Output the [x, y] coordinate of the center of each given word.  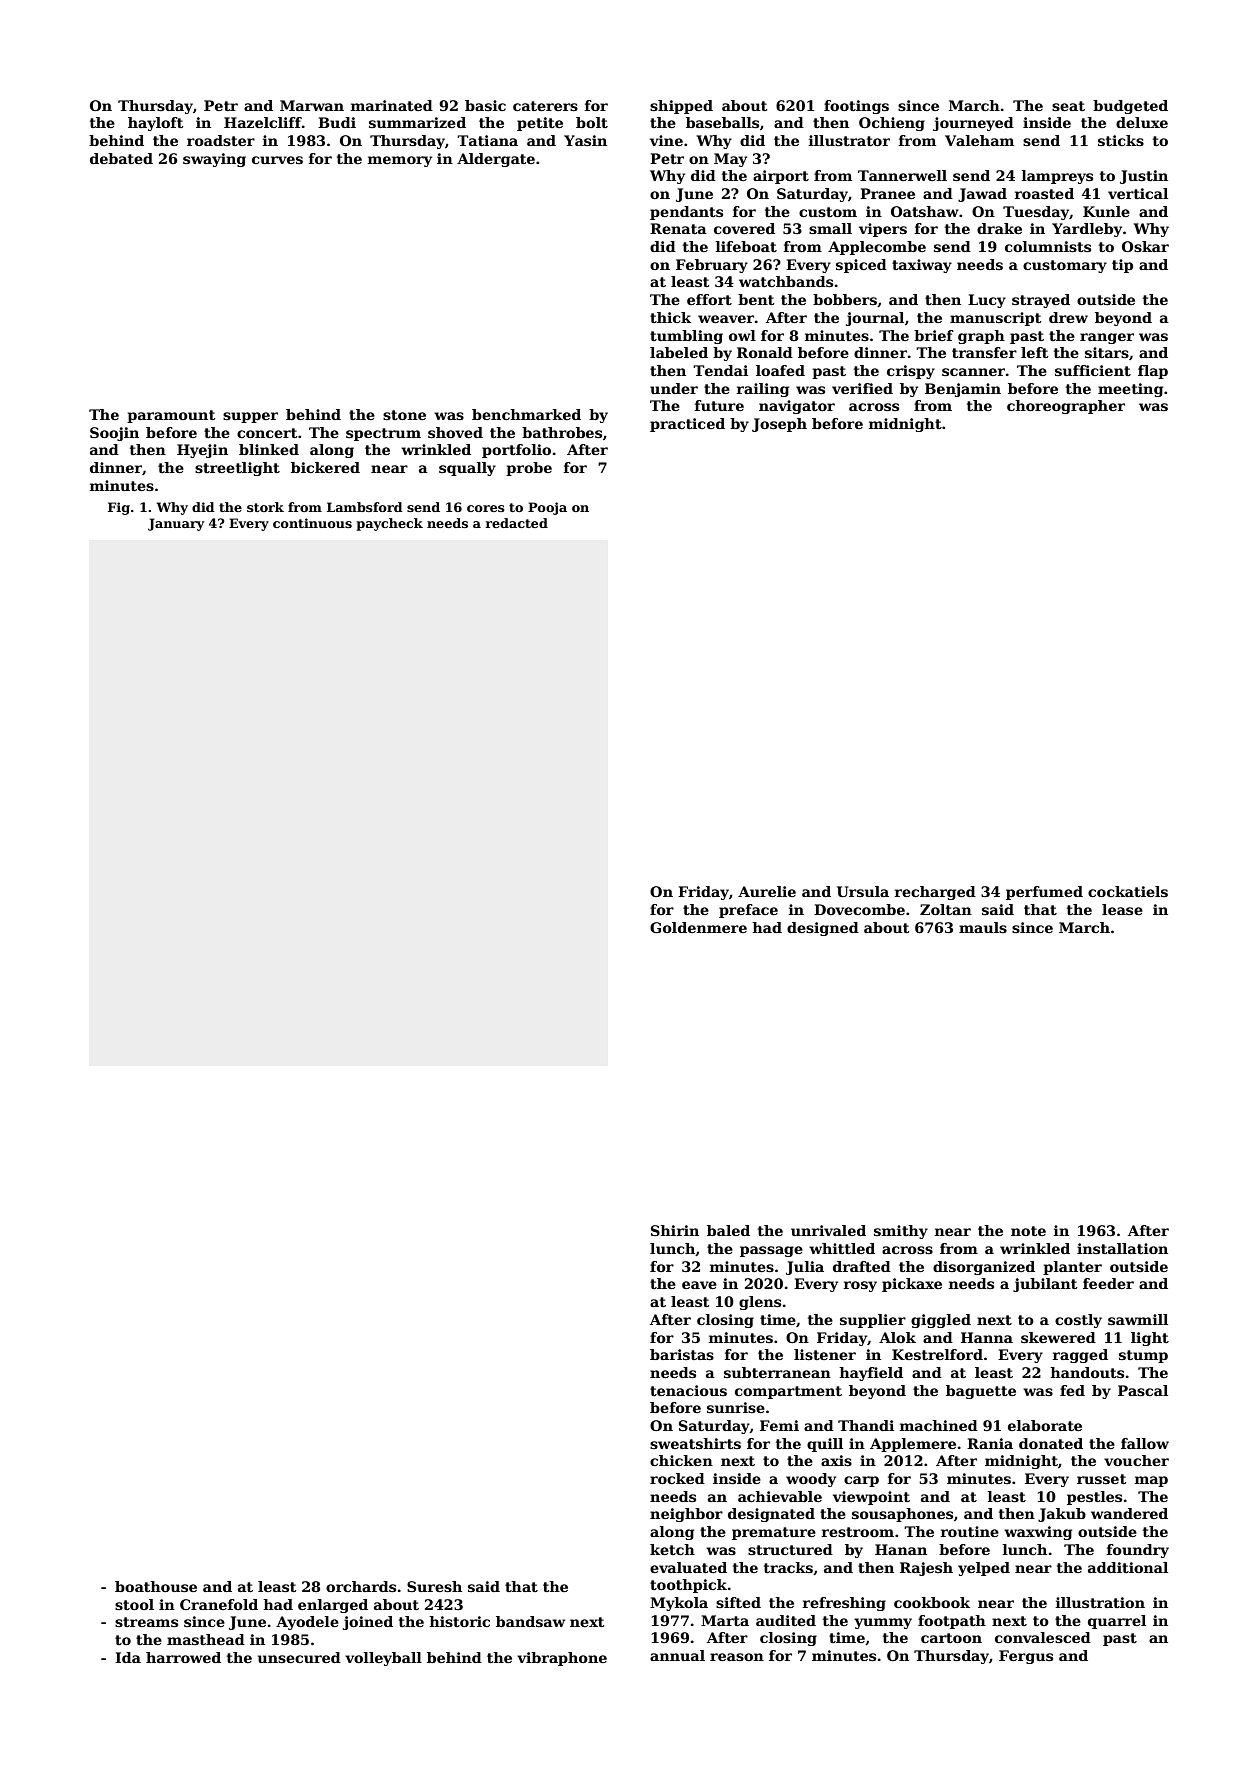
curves [277, 160]
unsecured [299, 1657]
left [1034, 352]
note [1028, 1231]
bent [756, 299]
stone [404, 415]
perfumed [1044, 893]
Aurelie [767, 891]
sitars [1107, 352]
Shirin [675, 1230]
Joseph [779, 425]
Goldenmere [698, 927]
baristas [682, 1354]
